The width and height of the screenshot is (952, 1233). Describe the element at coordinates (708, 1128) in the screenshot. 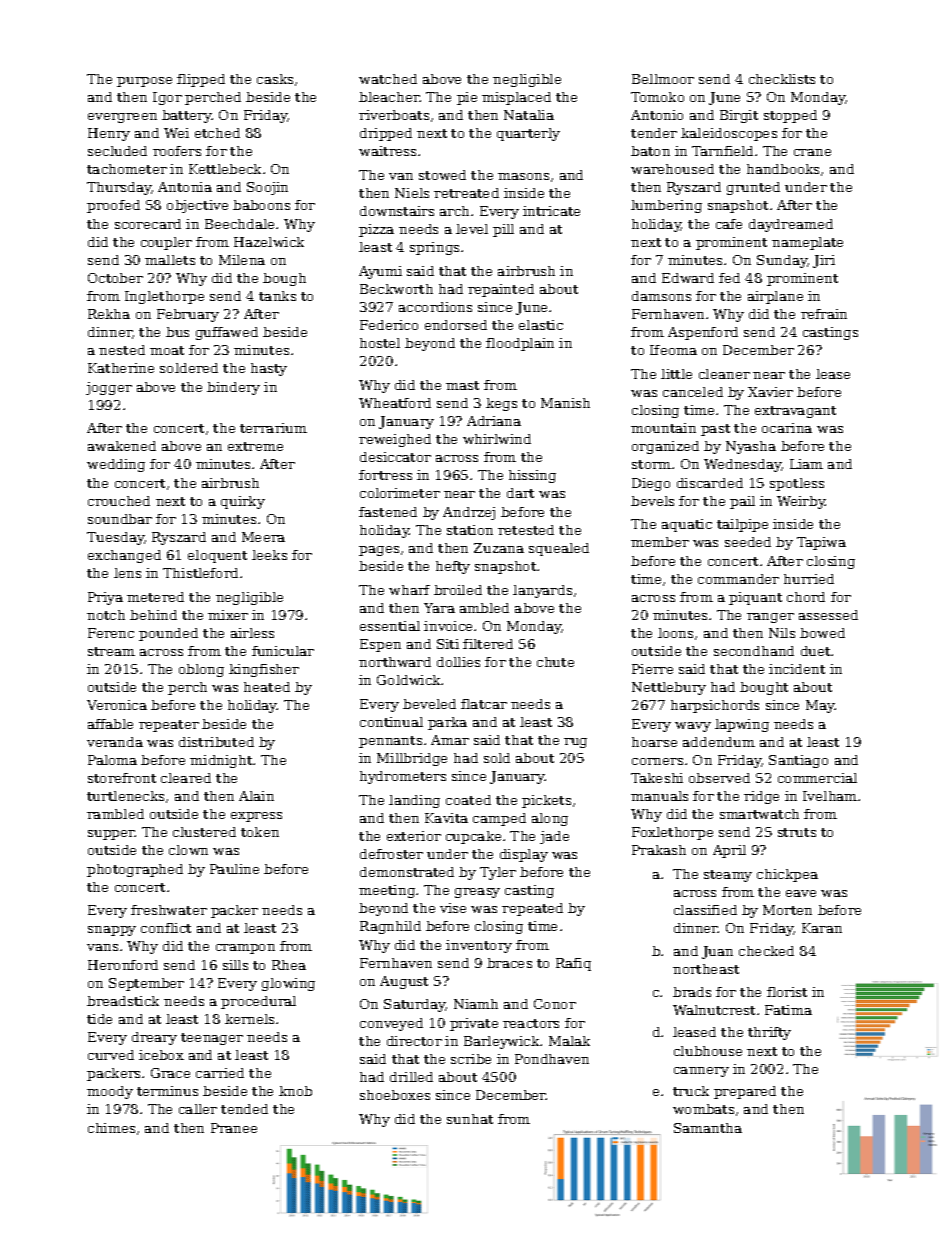

I see `Samantha` at that location.
